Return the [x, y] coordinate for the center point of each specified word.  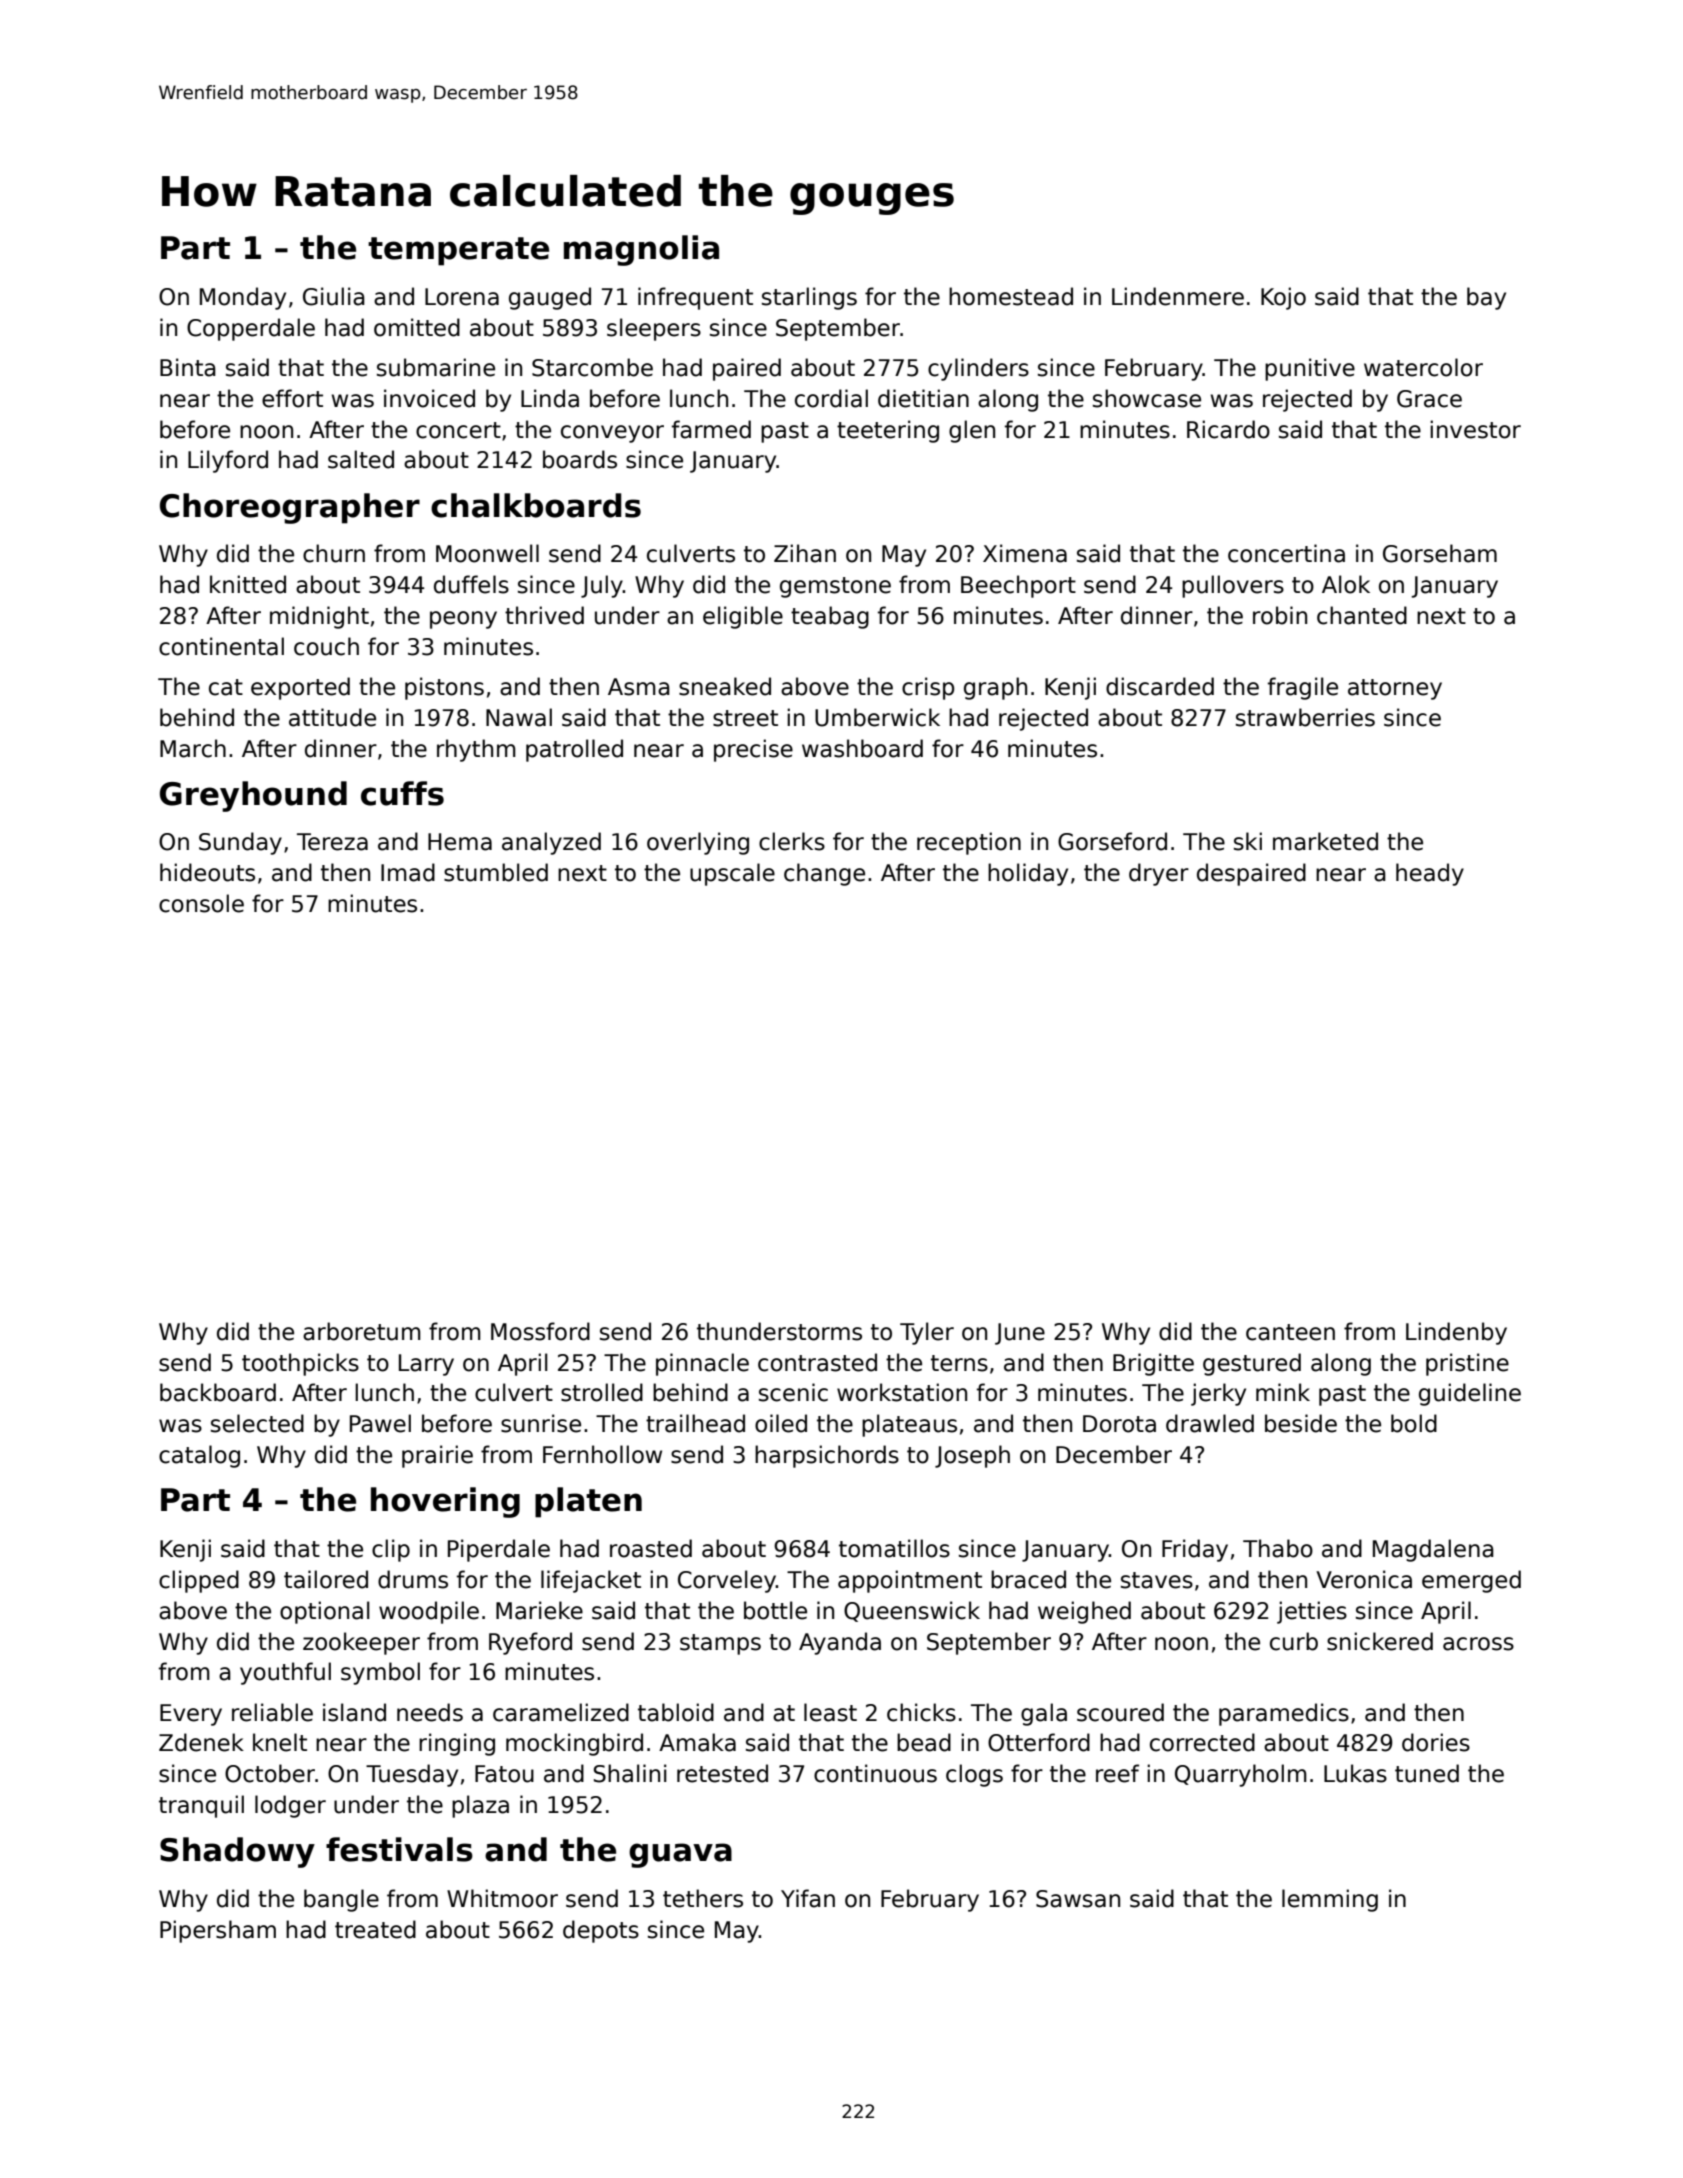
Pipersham [218, 1931]
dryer [1159, 874]
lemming [1330, 1900]
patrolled [574, 750]
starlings [809, 298]
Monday [243, 298]
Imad [408, 872]
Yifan [808, 1898]
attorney [1395, 689]
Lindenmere [1178, 296]
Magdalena [1433, 1550]
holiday [1028, 874]
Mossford [540, 1331]
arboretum [362, 1331]
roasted [651, 1548]
